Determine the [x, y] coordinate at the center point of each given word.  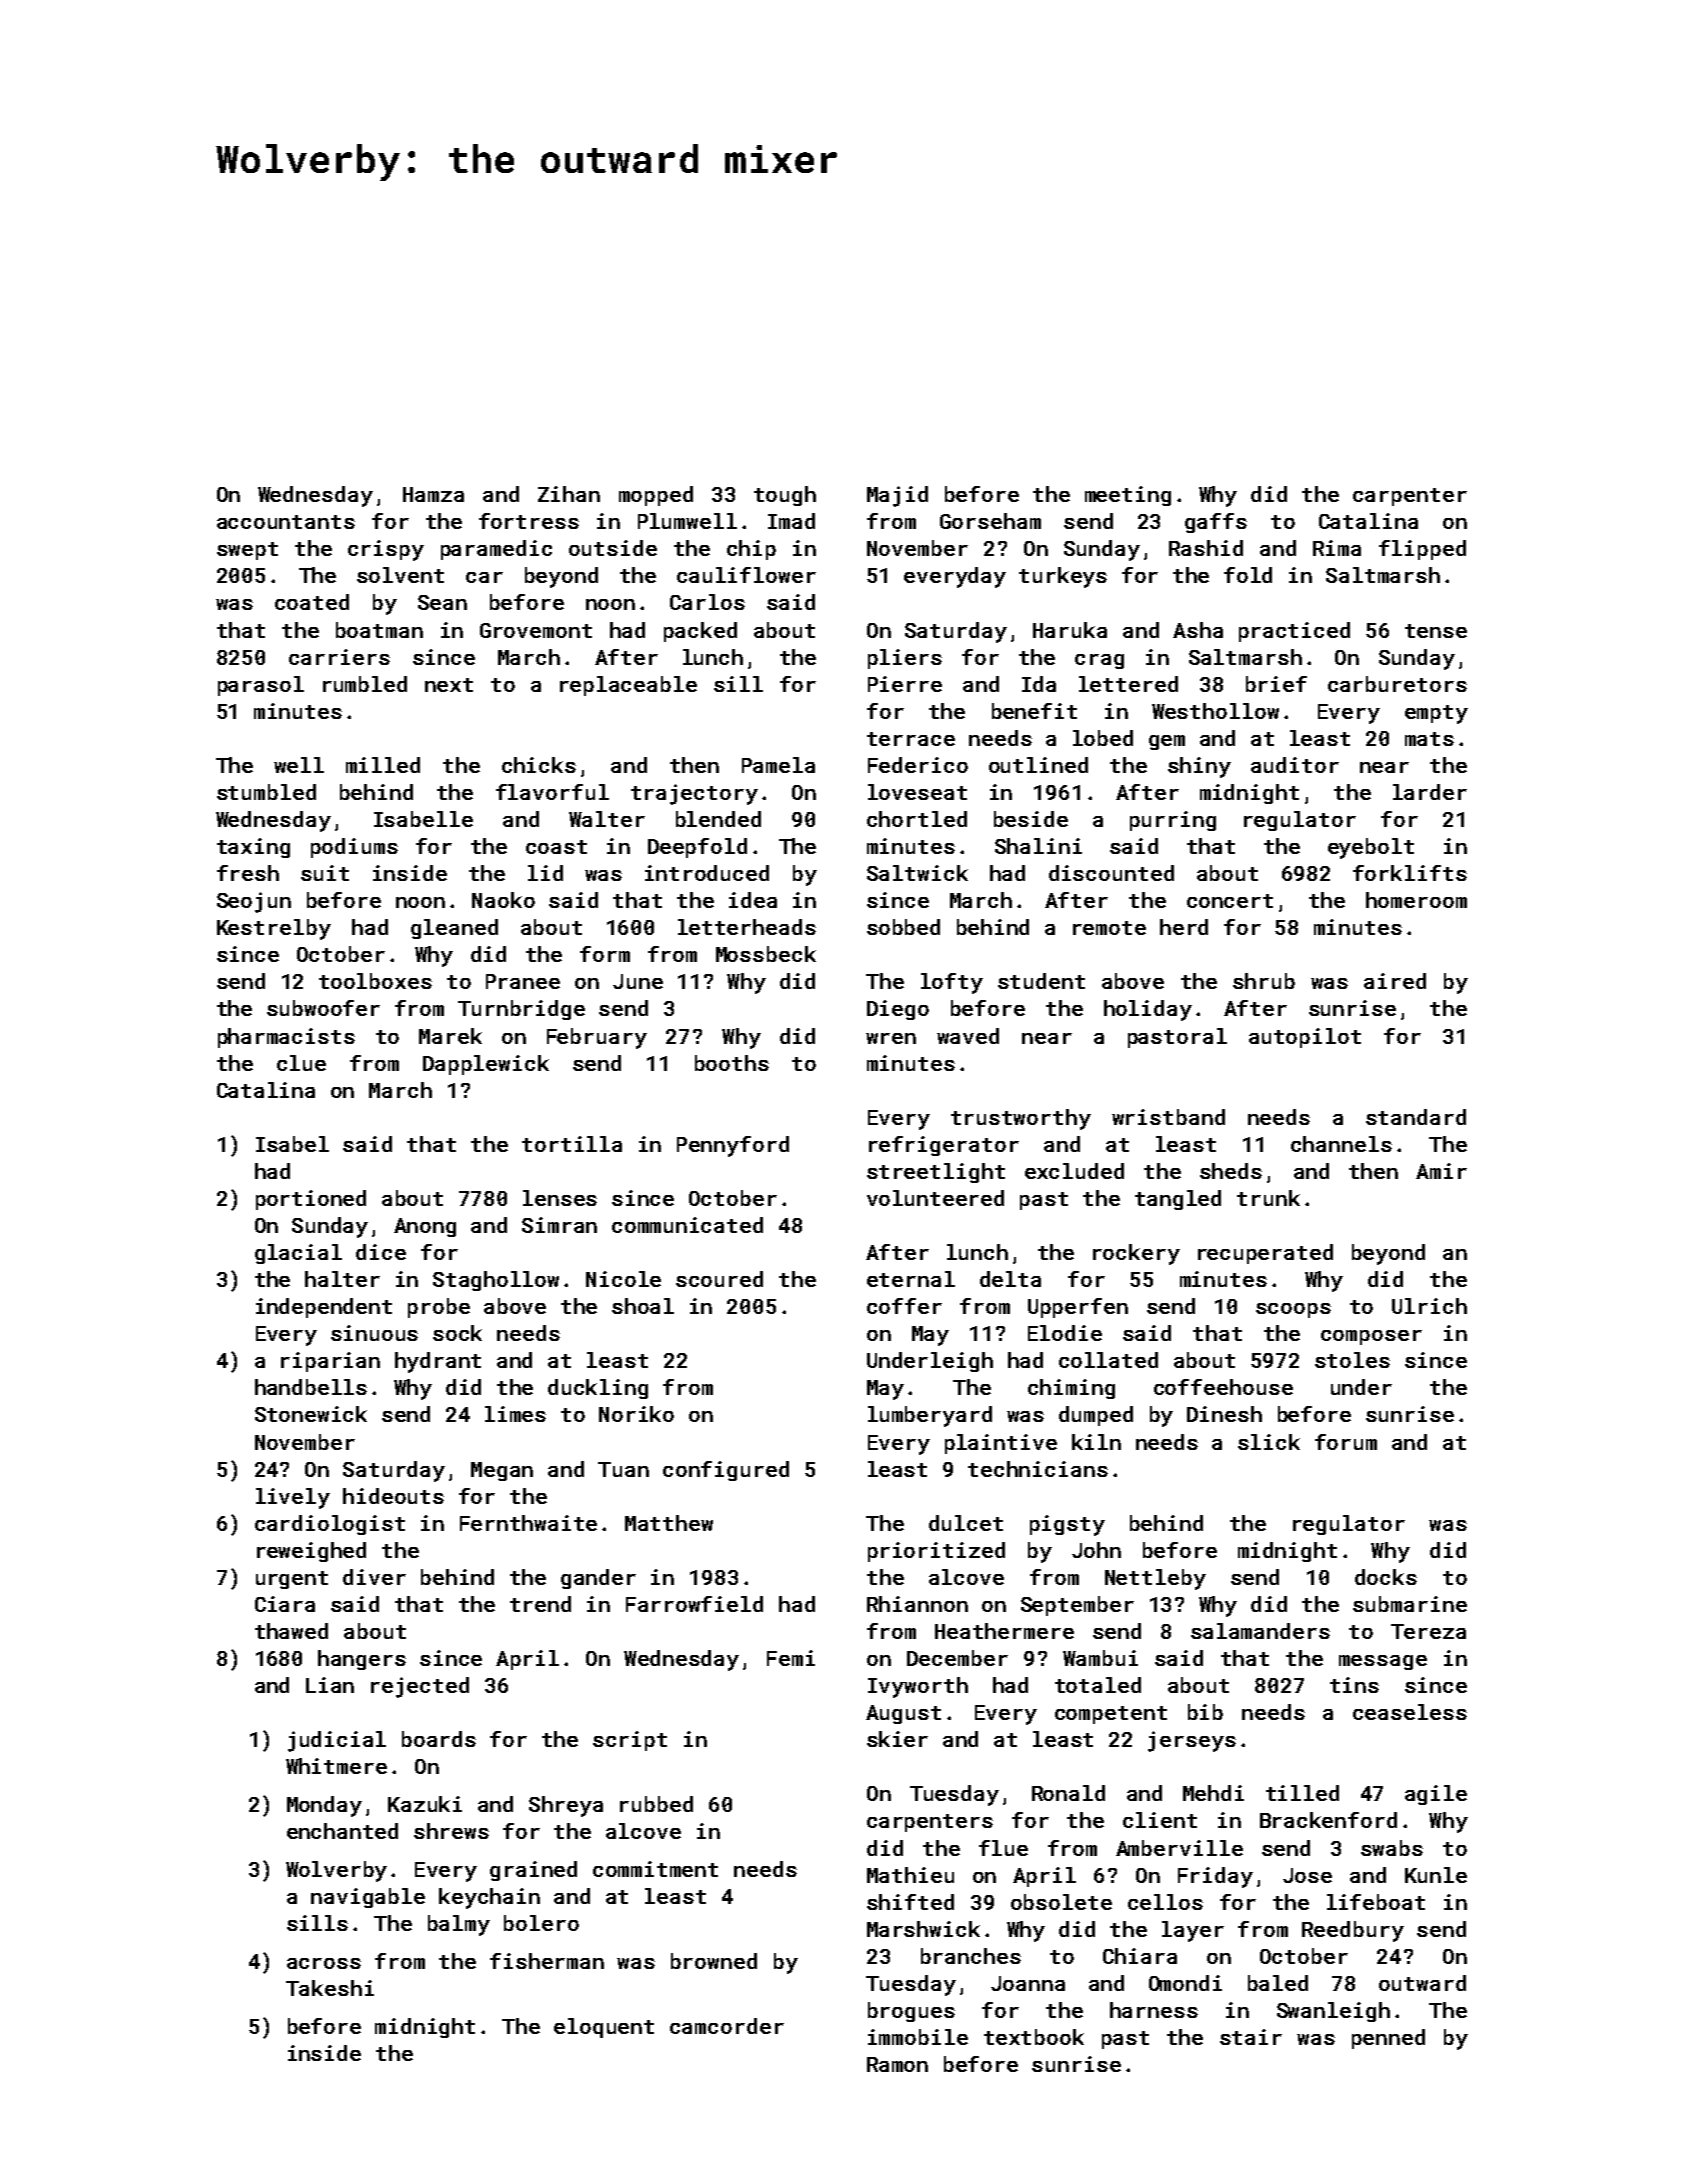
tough [785, 496]
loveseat [917, 792]
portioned [311, 1200]
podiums [354, 848]
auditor [1295, 765]
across [324, 1963]
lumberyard [930, 1416]
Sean [442, 602]
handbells [311, 1387]
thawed [291, 1631]
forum [1346, 1442]
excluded [1074, 1171]
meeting [1128, 496]
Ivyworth [918, 1687]
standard [1416, 1117]
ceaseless [1410, 1712]
